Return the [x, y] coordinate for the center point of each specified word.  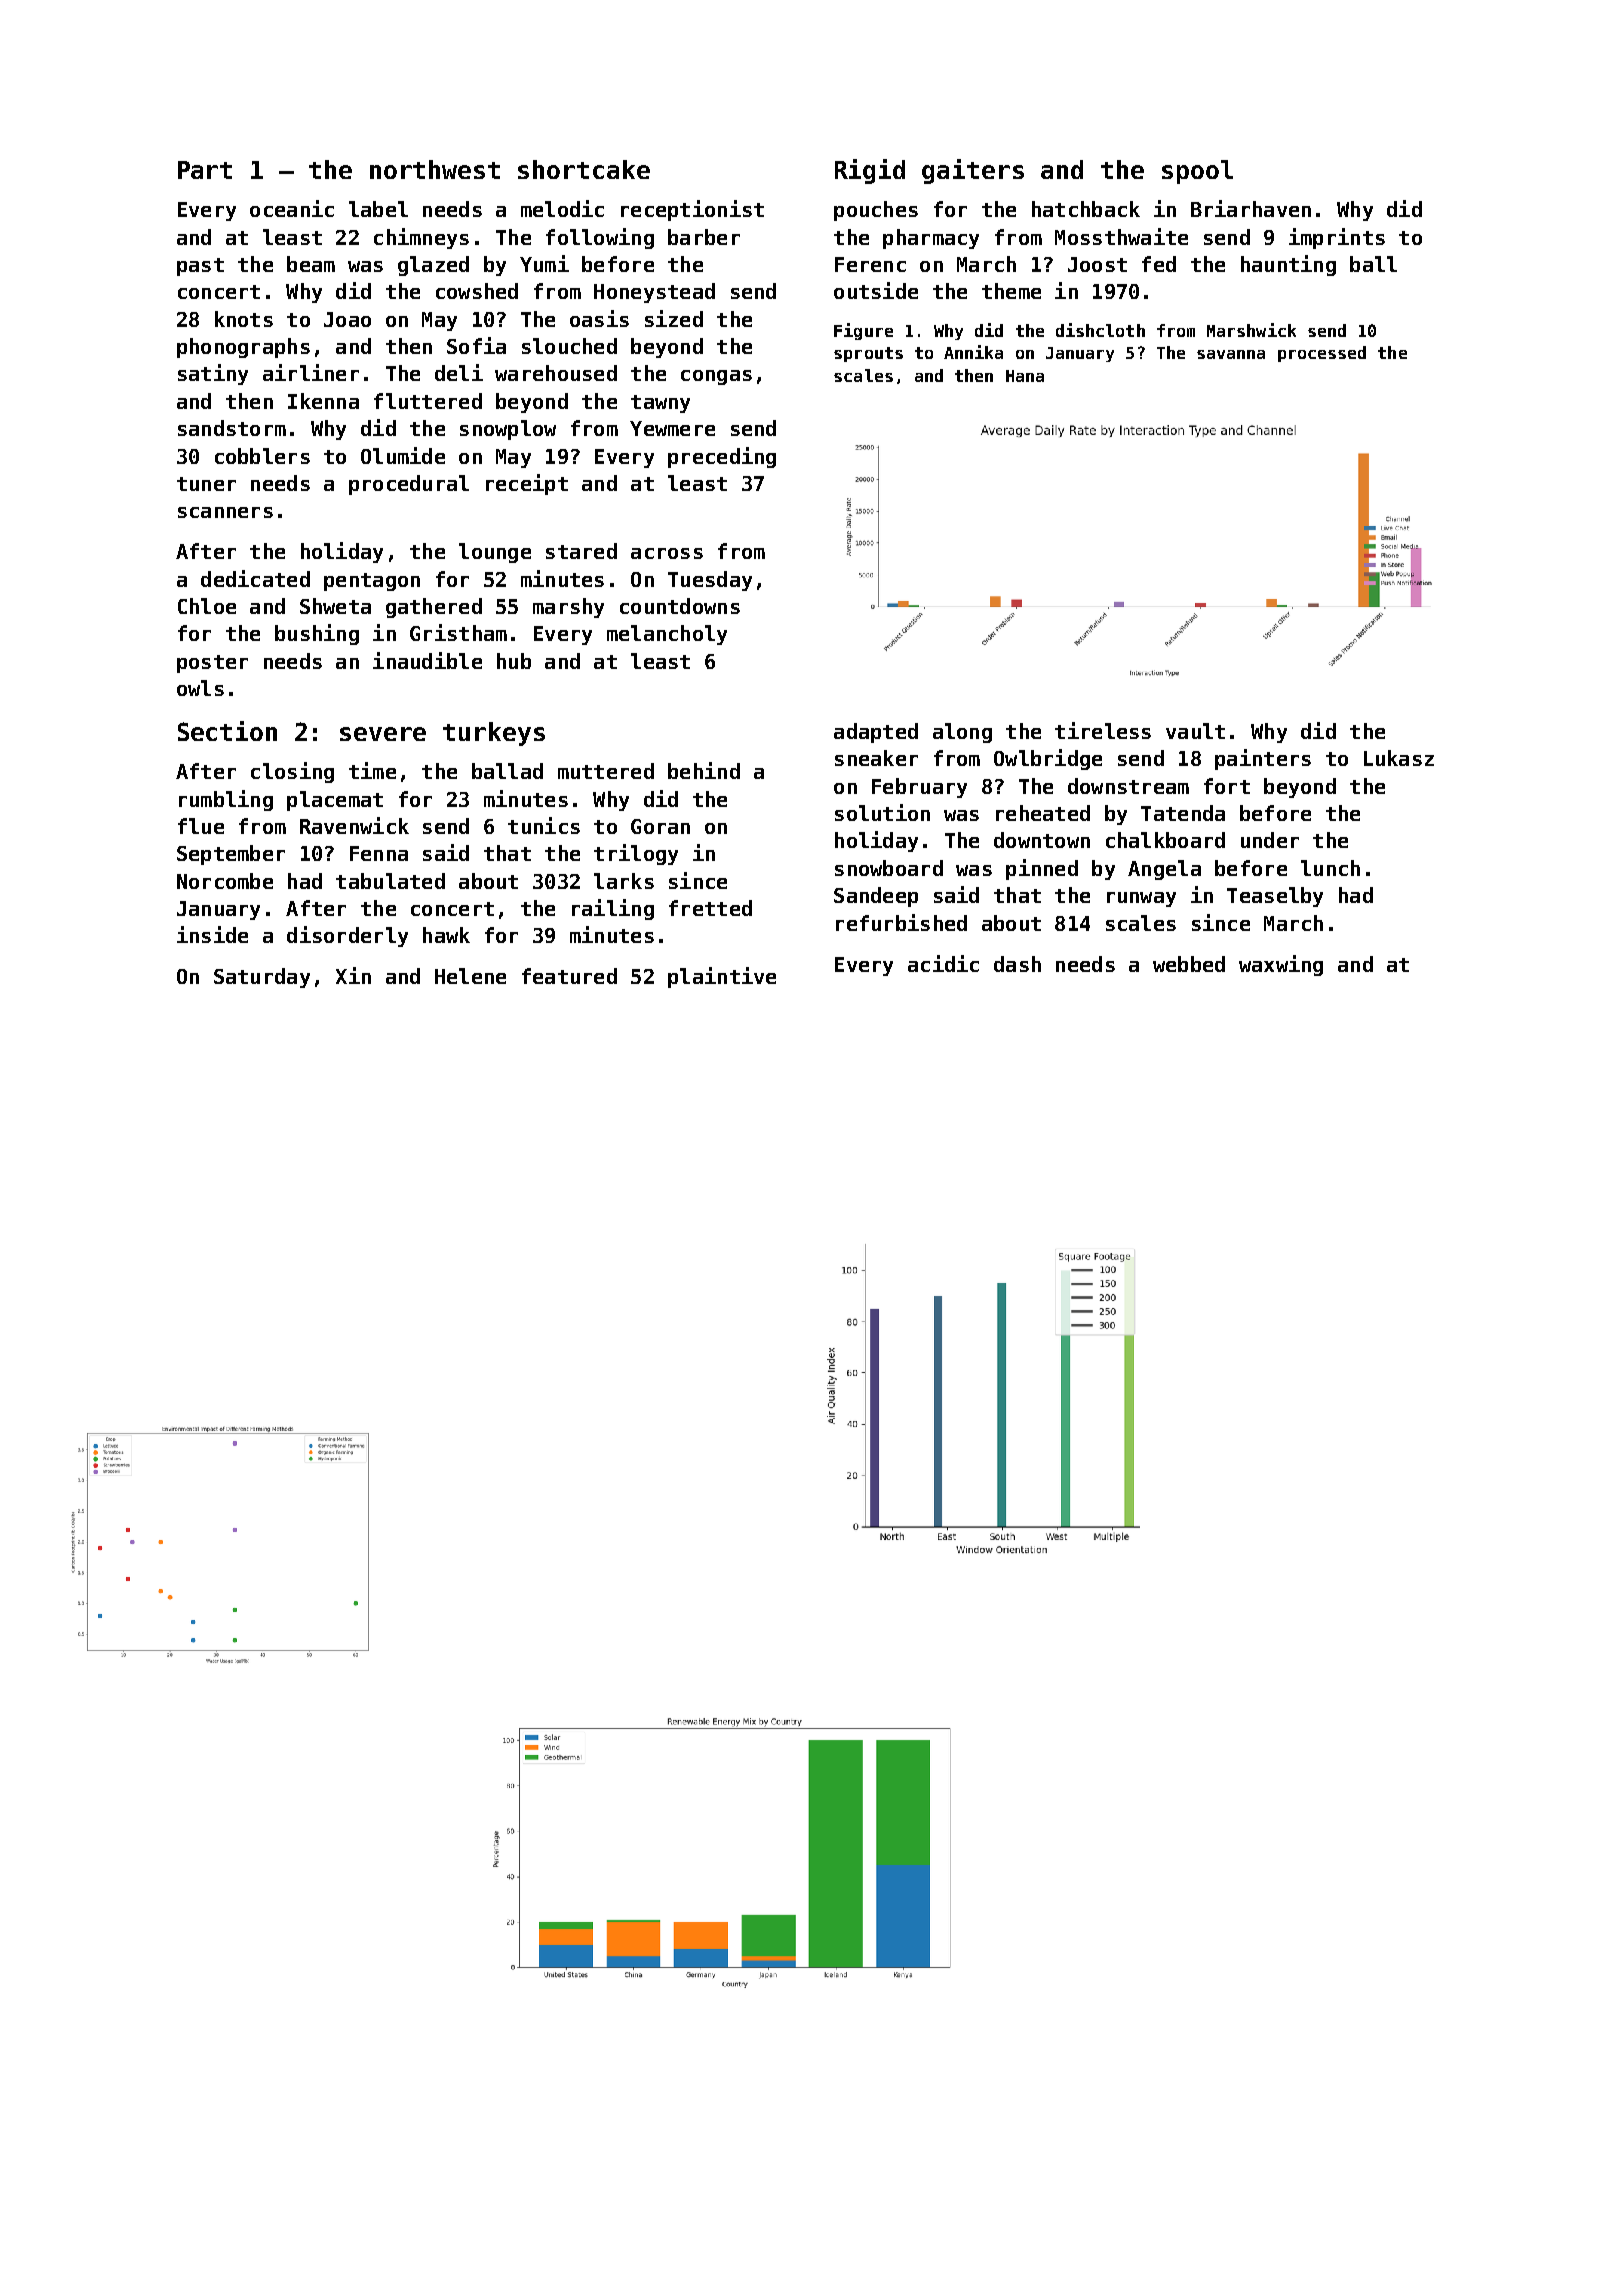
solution [882, 812]
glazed [433, 266]
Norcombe [225, 881]
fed [1159, 264]
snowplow [508, 430]
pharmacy [931, 239]
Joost [1097, 264]
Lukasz [1399, 758]
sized [674, 318]
